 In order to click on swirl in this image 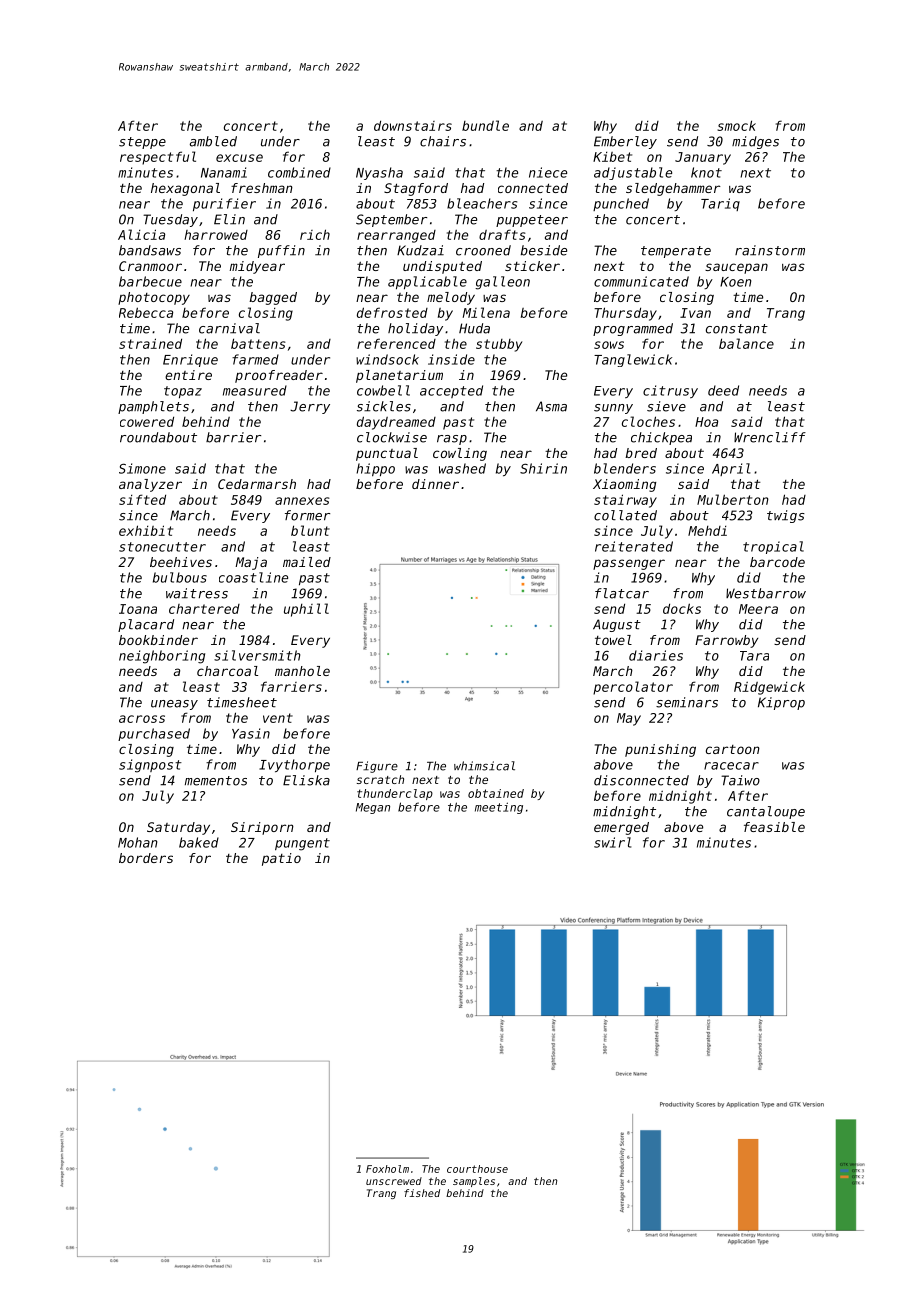, I will do `click(612, 842)`.
